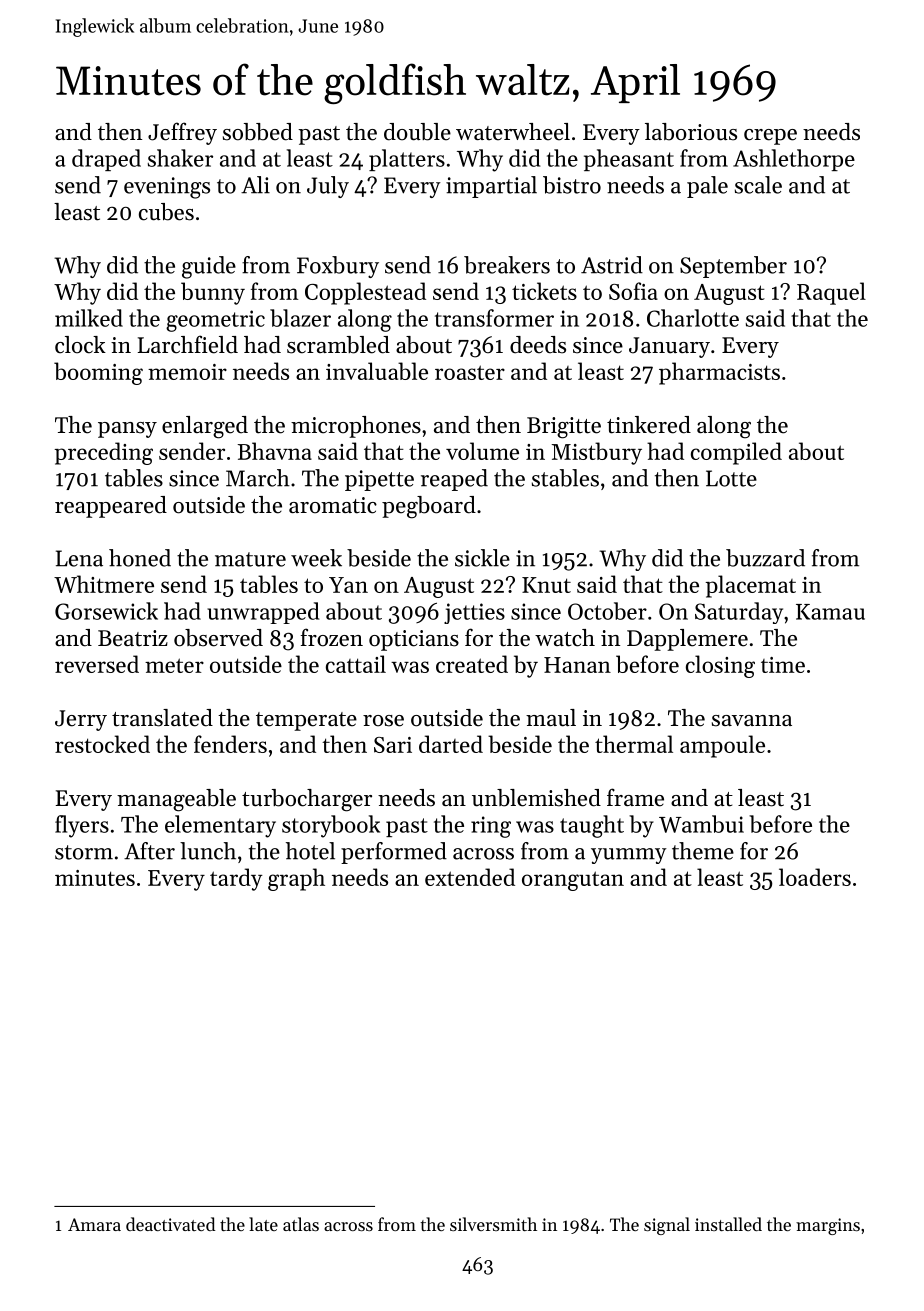 The height and width of the image is (1311, 924). I want to click on cattail, so click(356, 664).
